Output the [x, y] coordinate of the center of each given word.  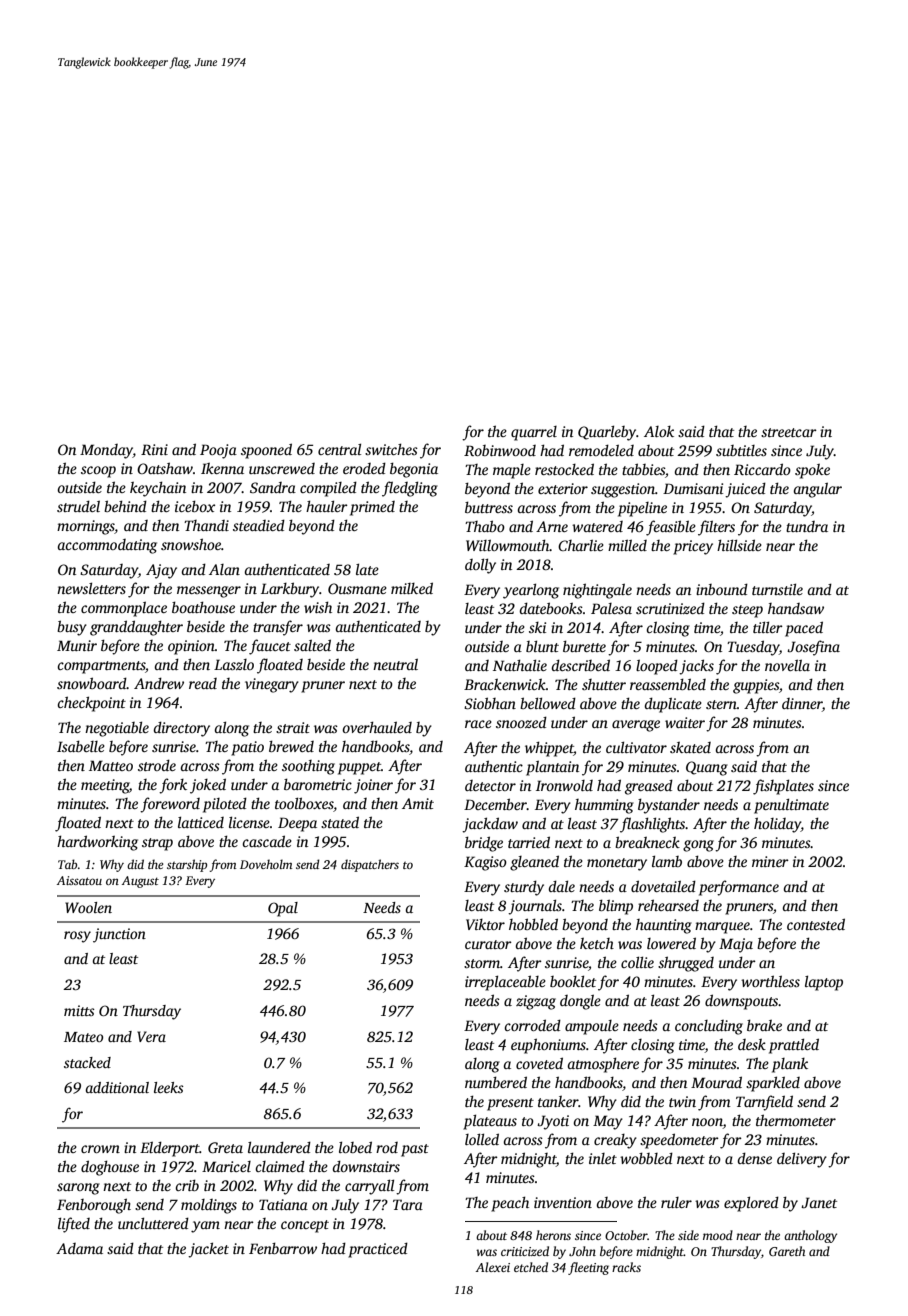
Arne [552, 526]
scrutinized [670, 608]
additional [117, 1087]
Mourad [716, 1082]
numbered [496, 1082]
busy [72, 628]
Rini [154, 449]
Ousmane [357, 588]
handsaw [796, 608]
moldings [209, 1206]
